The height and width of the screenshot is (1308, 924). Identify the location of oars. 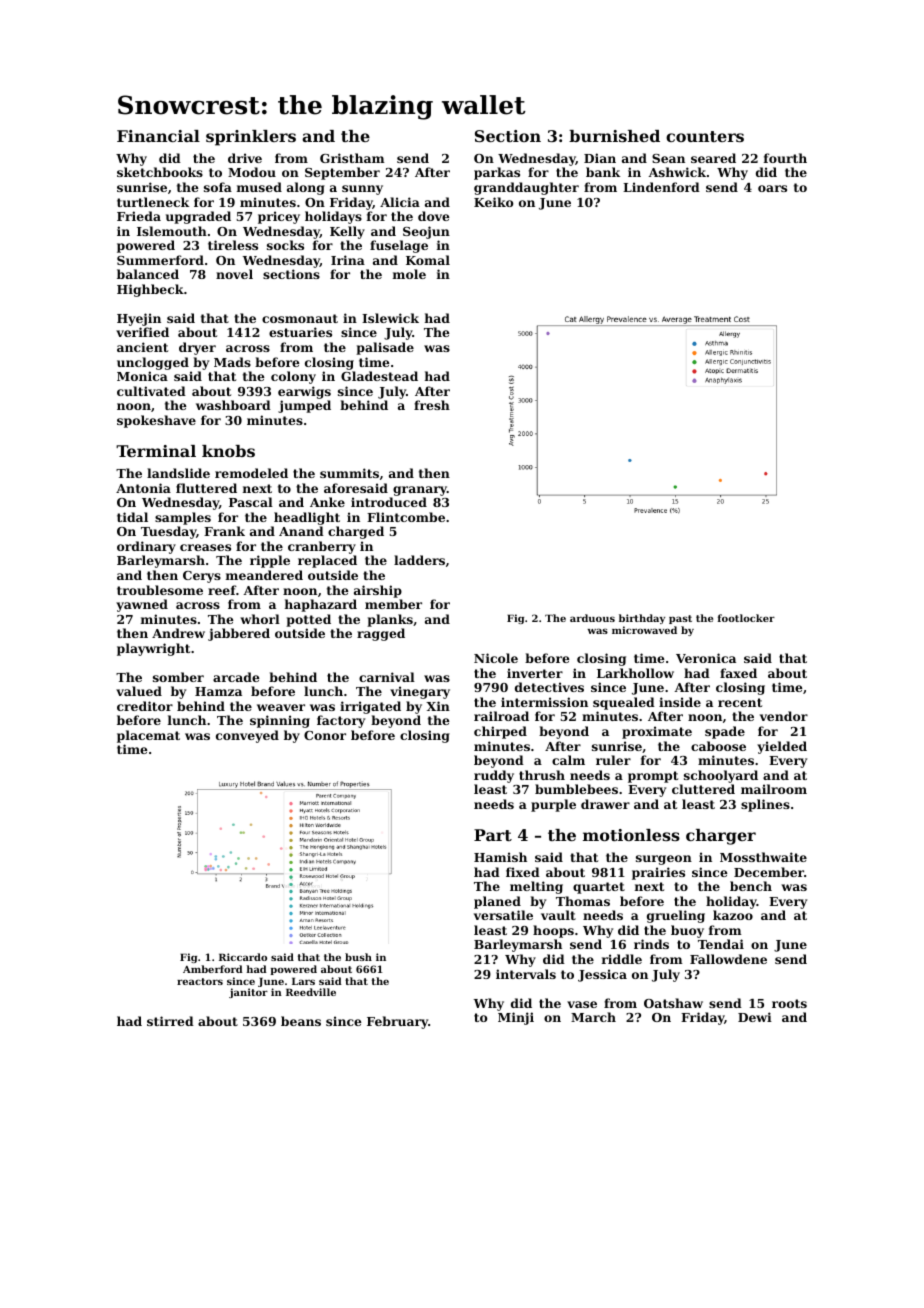
(772, 188).
